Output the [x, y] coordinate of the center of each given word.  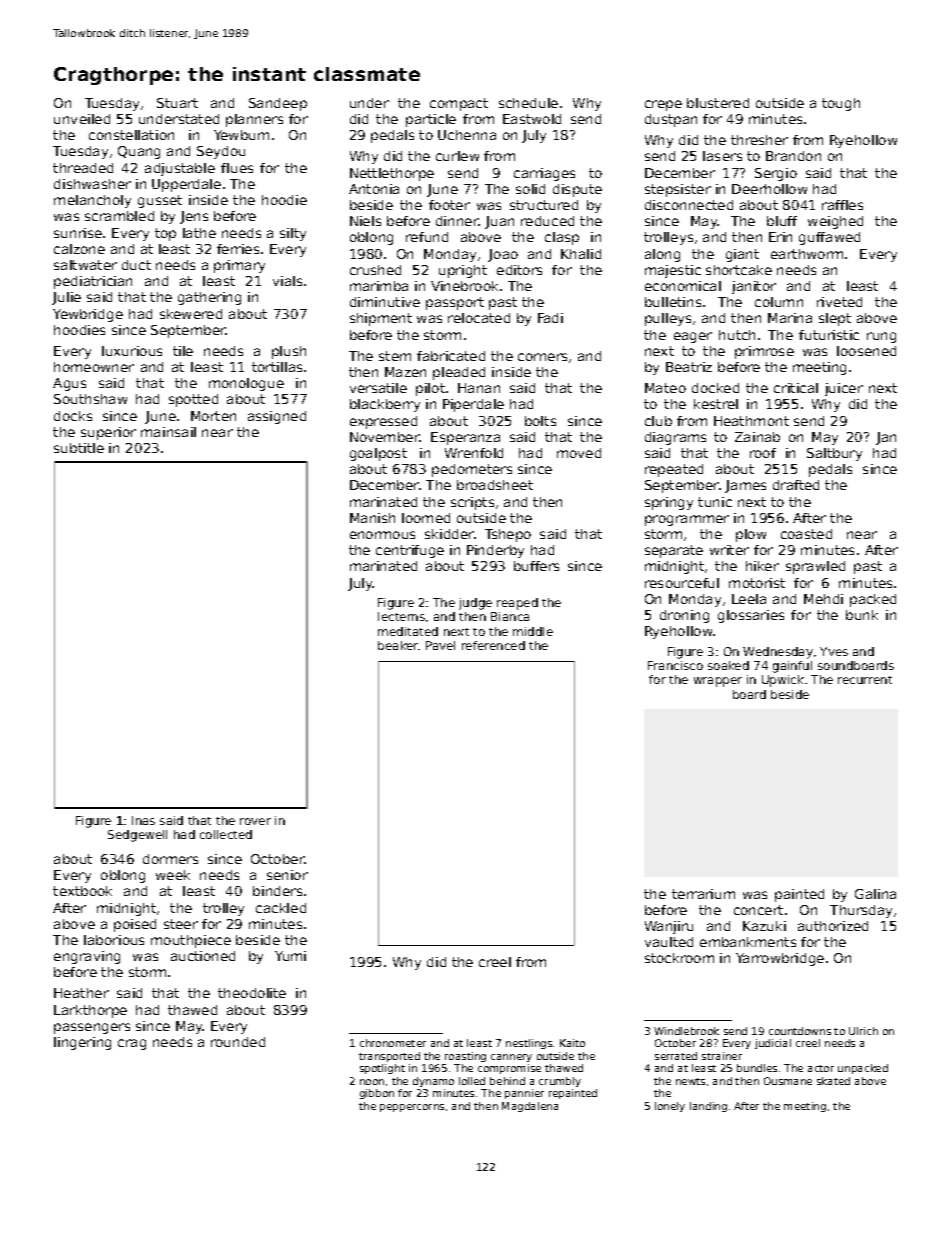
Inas [143, 820]
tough [841, 104]
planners [254, 120]
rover [255, 821]
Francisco [675, 665]
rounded [238, 1042]
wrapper [718, 682]
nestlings [529, 1044]
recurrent [865, 680]
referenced [493, 645]
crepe [663, 105]
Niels [365, 221]
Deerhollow [769, 189]
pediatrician [93, 282]
